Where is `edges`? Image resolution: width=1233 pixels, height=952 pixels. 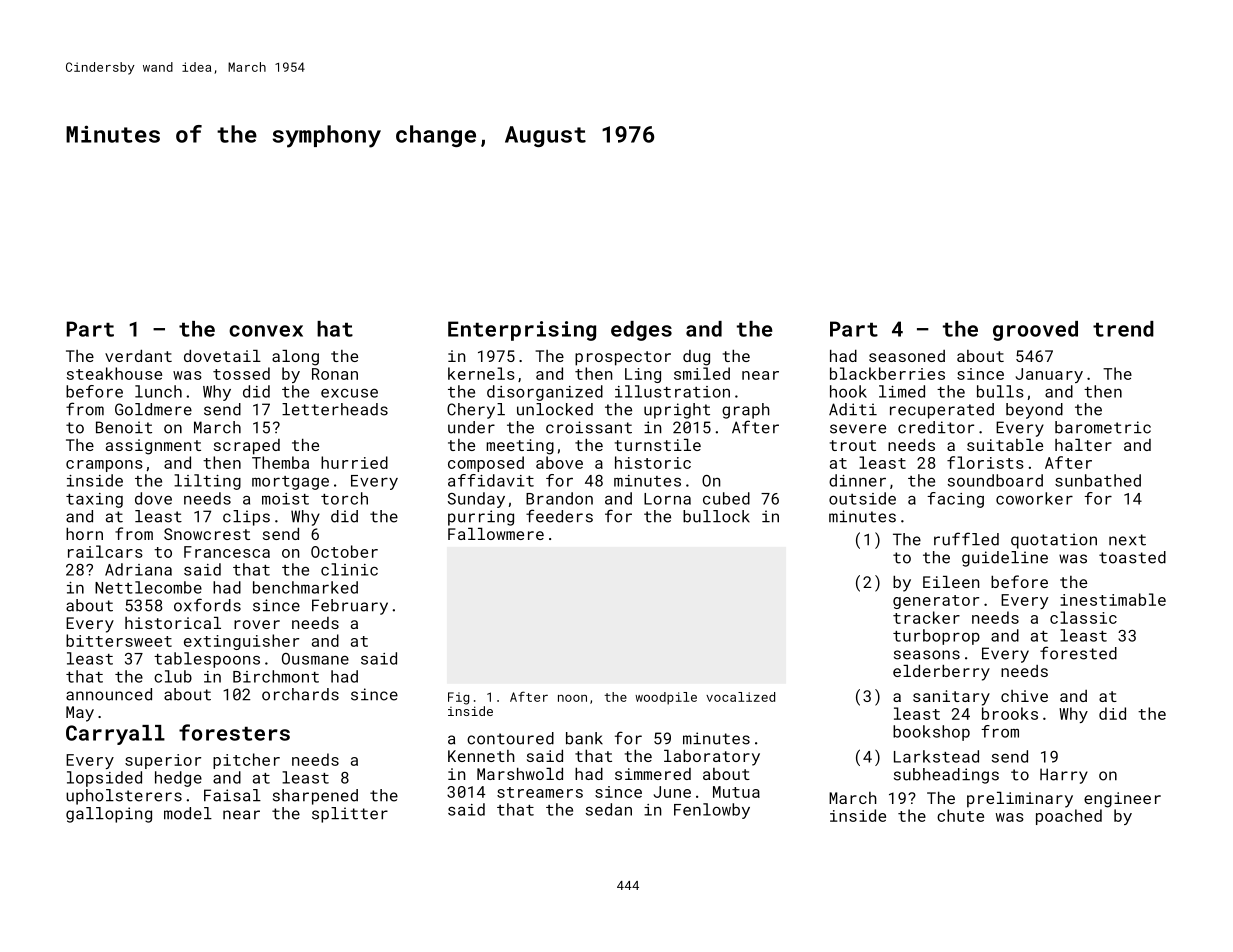
edges is located at coordinates (641, 331).
